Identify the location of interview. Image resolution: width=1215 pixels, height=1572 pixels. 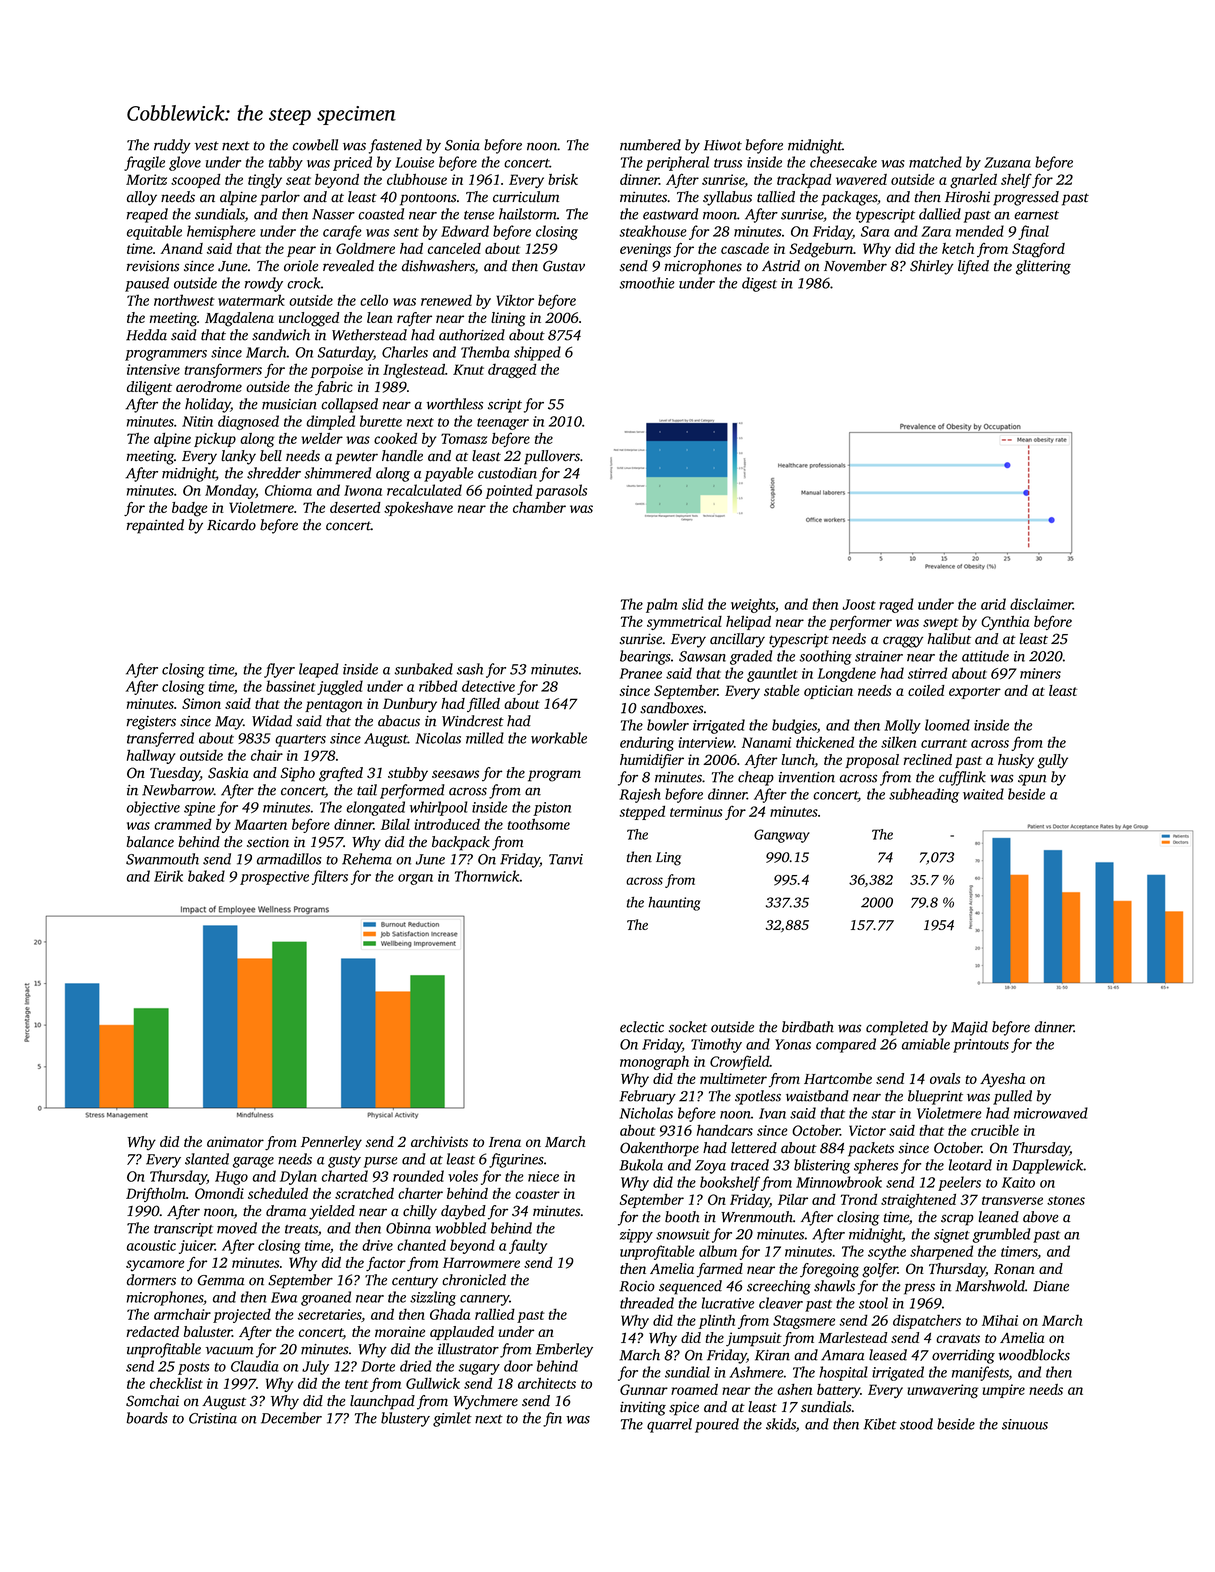
(706, 742).
